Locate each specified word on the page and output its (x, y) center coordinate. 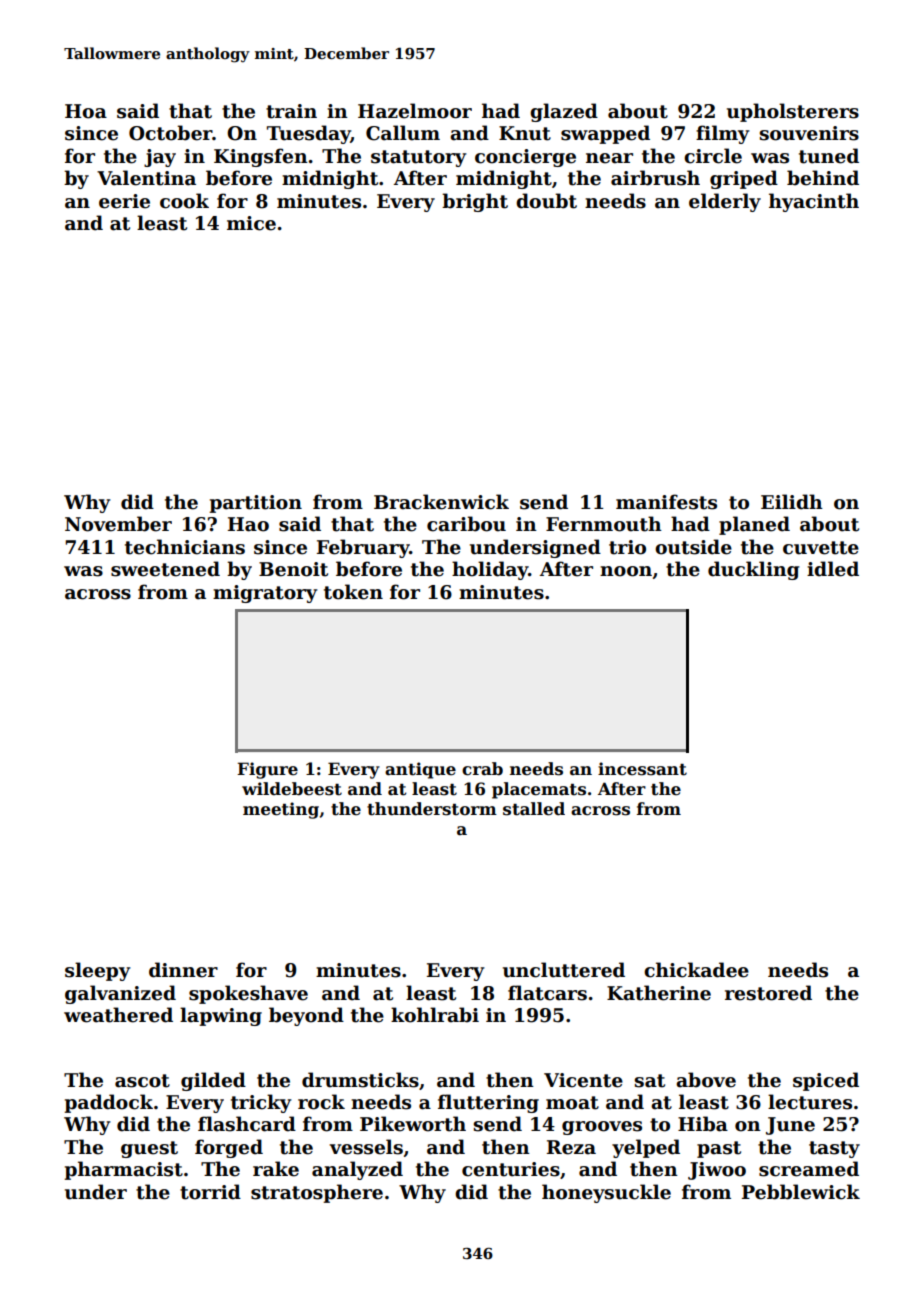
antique (420, 770)
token (353, 592)
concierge (525, 158)
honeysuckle (606, 1193)
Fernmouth (604, 524)
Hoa (86, 111)
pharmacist (123, 1170)
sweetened (165, 569)
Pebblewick (801, 1192)
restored (768, 993)
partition (255, 504)
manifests (666, 502)
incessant (642, 769)
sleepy (97, 971)
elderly (725, 202)
